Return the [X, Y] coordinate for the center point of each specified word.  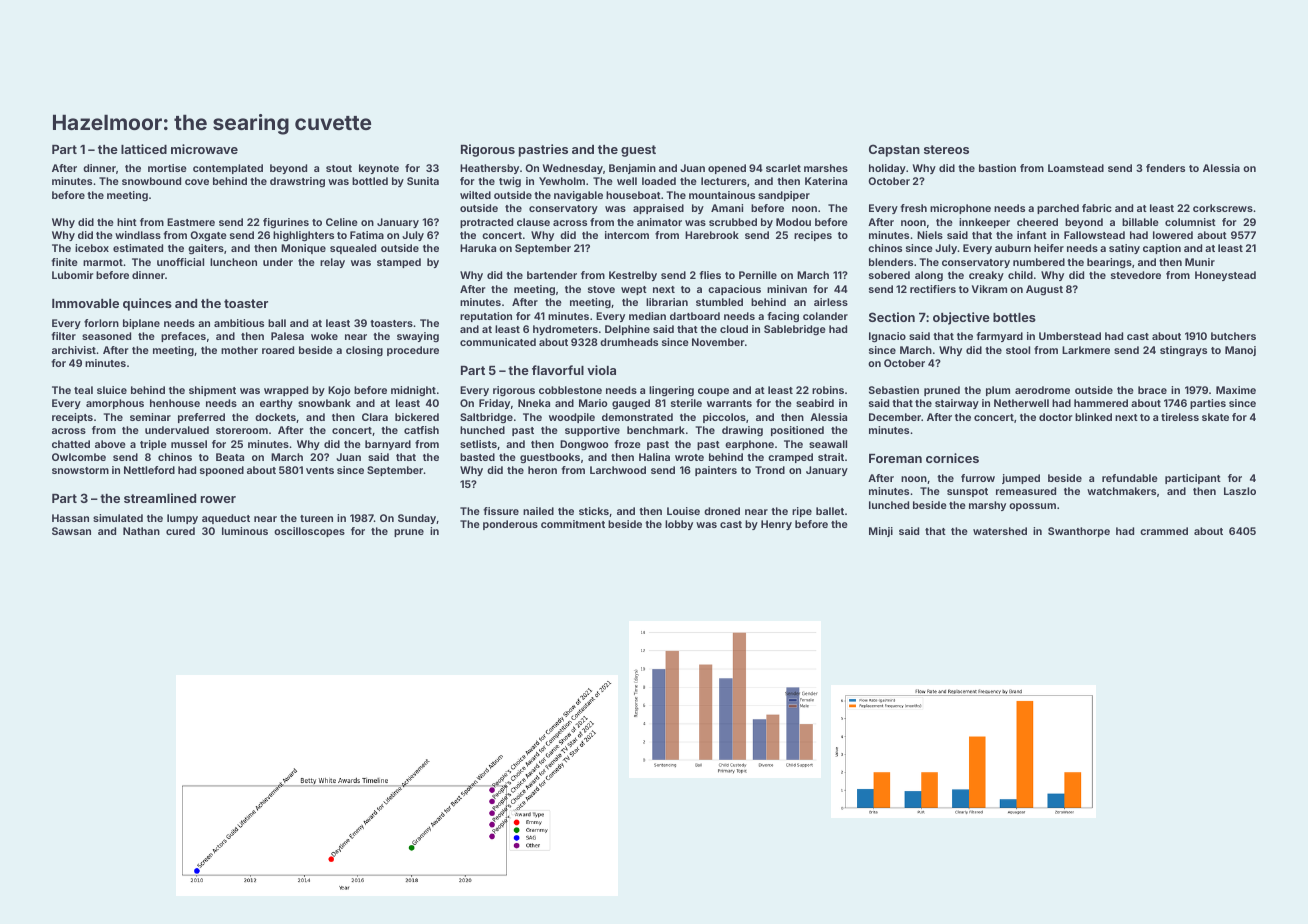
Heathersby [489, 169]
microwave [204, 149]
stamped [399, 263]
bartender [552, 275]
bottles [1014, 317]
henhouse [175, 403]
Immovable [85, 303]
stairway [957, 404]
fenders [1165, 168]
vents [320, 470]
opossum [1032, 507]
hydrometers [565, 330]
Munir [1200, 262]
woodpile [572, 418]
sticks [594, 511]
